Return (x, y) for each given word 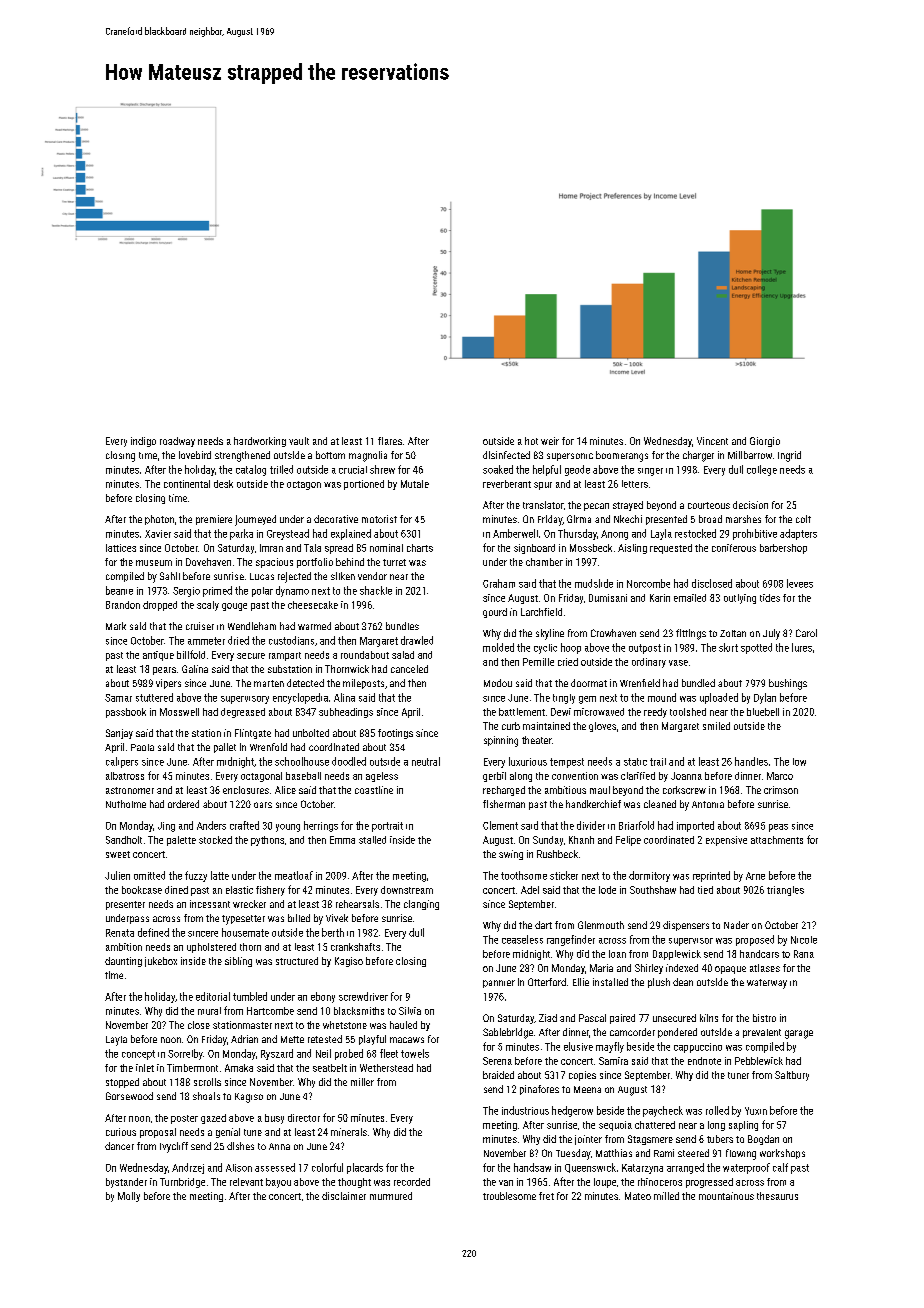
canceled (409, 669)
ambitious (565, 790)
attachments (777, 840)
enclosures (246, 790)
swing (511, 855)
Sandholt (124, 840)
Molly (129, 1197)
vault (299, 441)
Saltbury (792, 1076)
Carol (806, 633)
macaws (407, 1040)
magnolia (368, 456)
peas (778, 828)
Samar (118, 698)
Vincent (712, 441)
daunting (123, 962)
